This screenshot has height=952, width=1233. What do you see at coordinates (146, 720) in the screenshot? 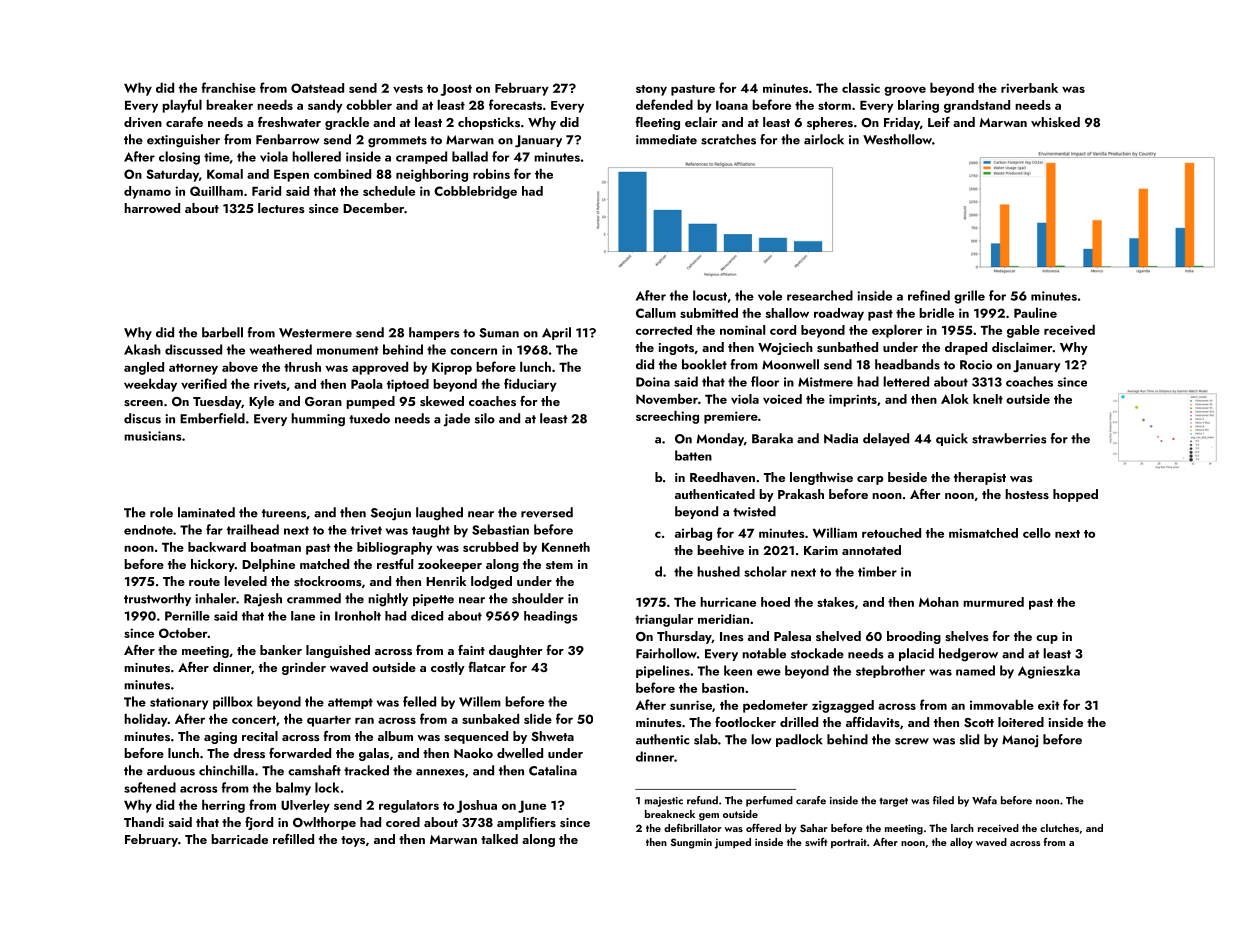
I see `holiday` at bounding box center [146, 720].
